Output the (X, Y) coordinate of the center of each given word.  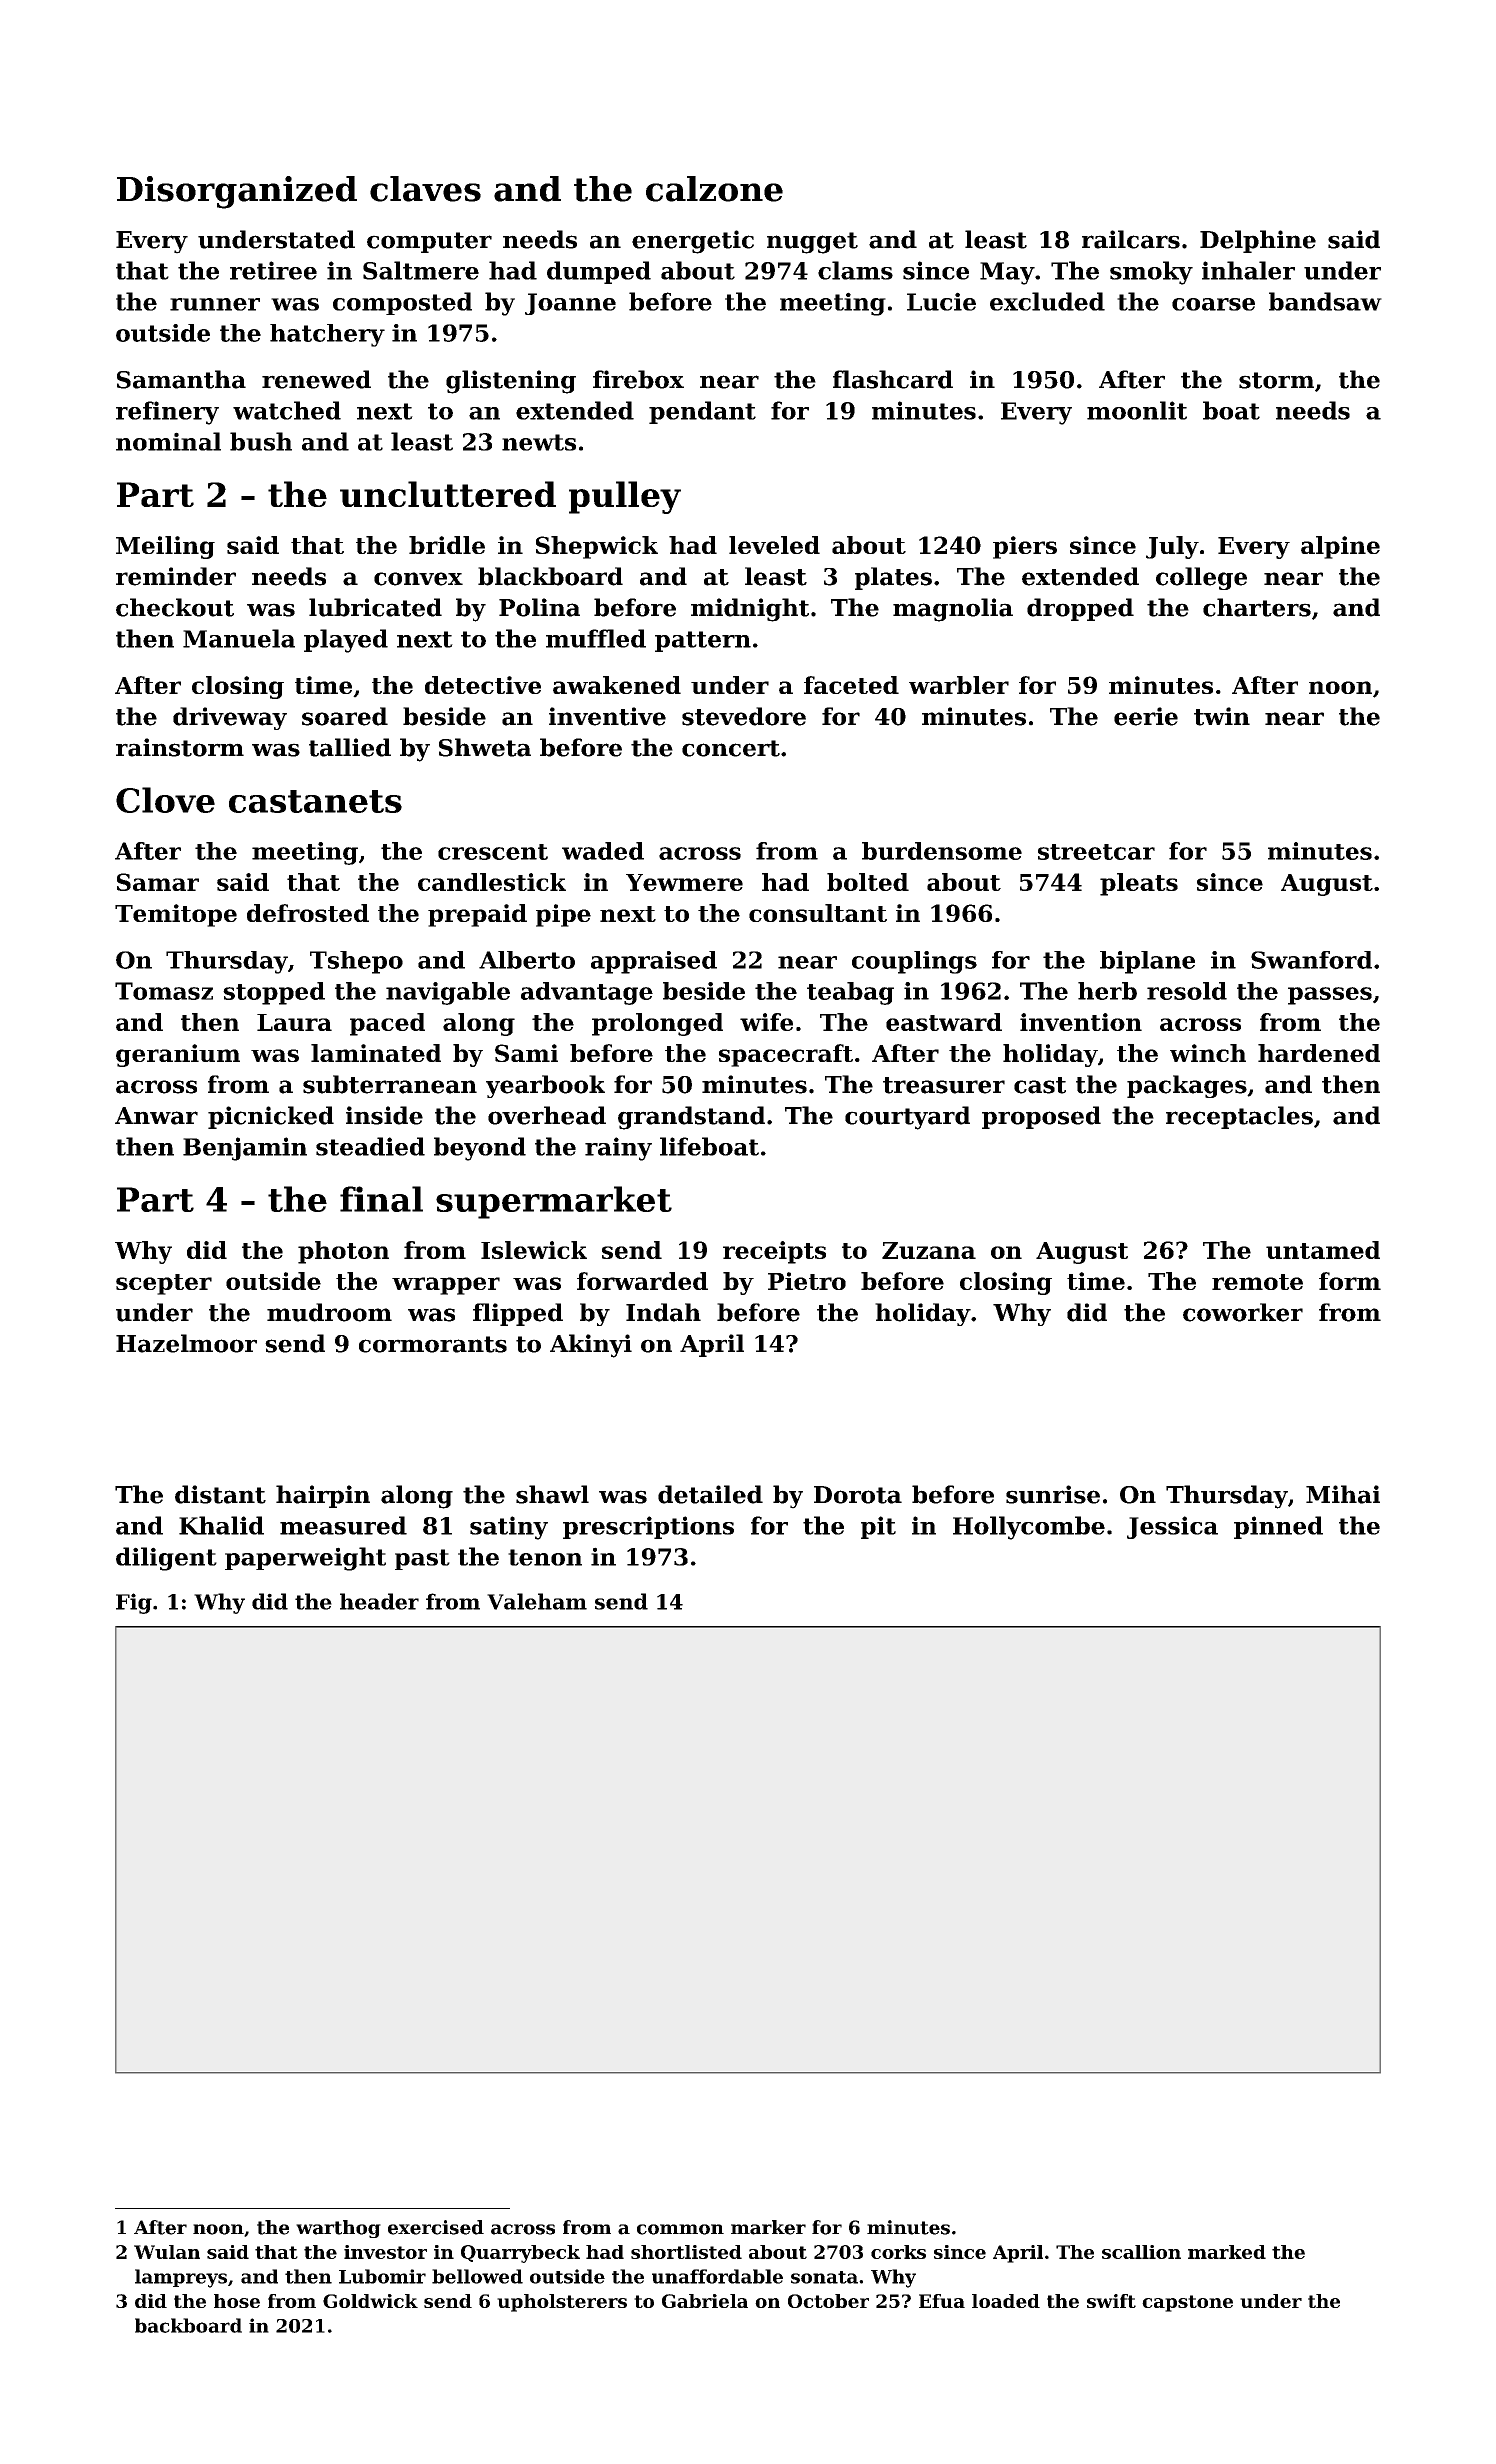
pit (878, 1527)
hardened (1319, 1053)
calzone (714, 189)
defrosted (308, 913)
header (379, 1601)
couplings (914, 962)
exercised (436, 2227)
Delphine (1258, 241)
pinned (1278, 1527)
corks (898, 2252)
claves (425, 189)
